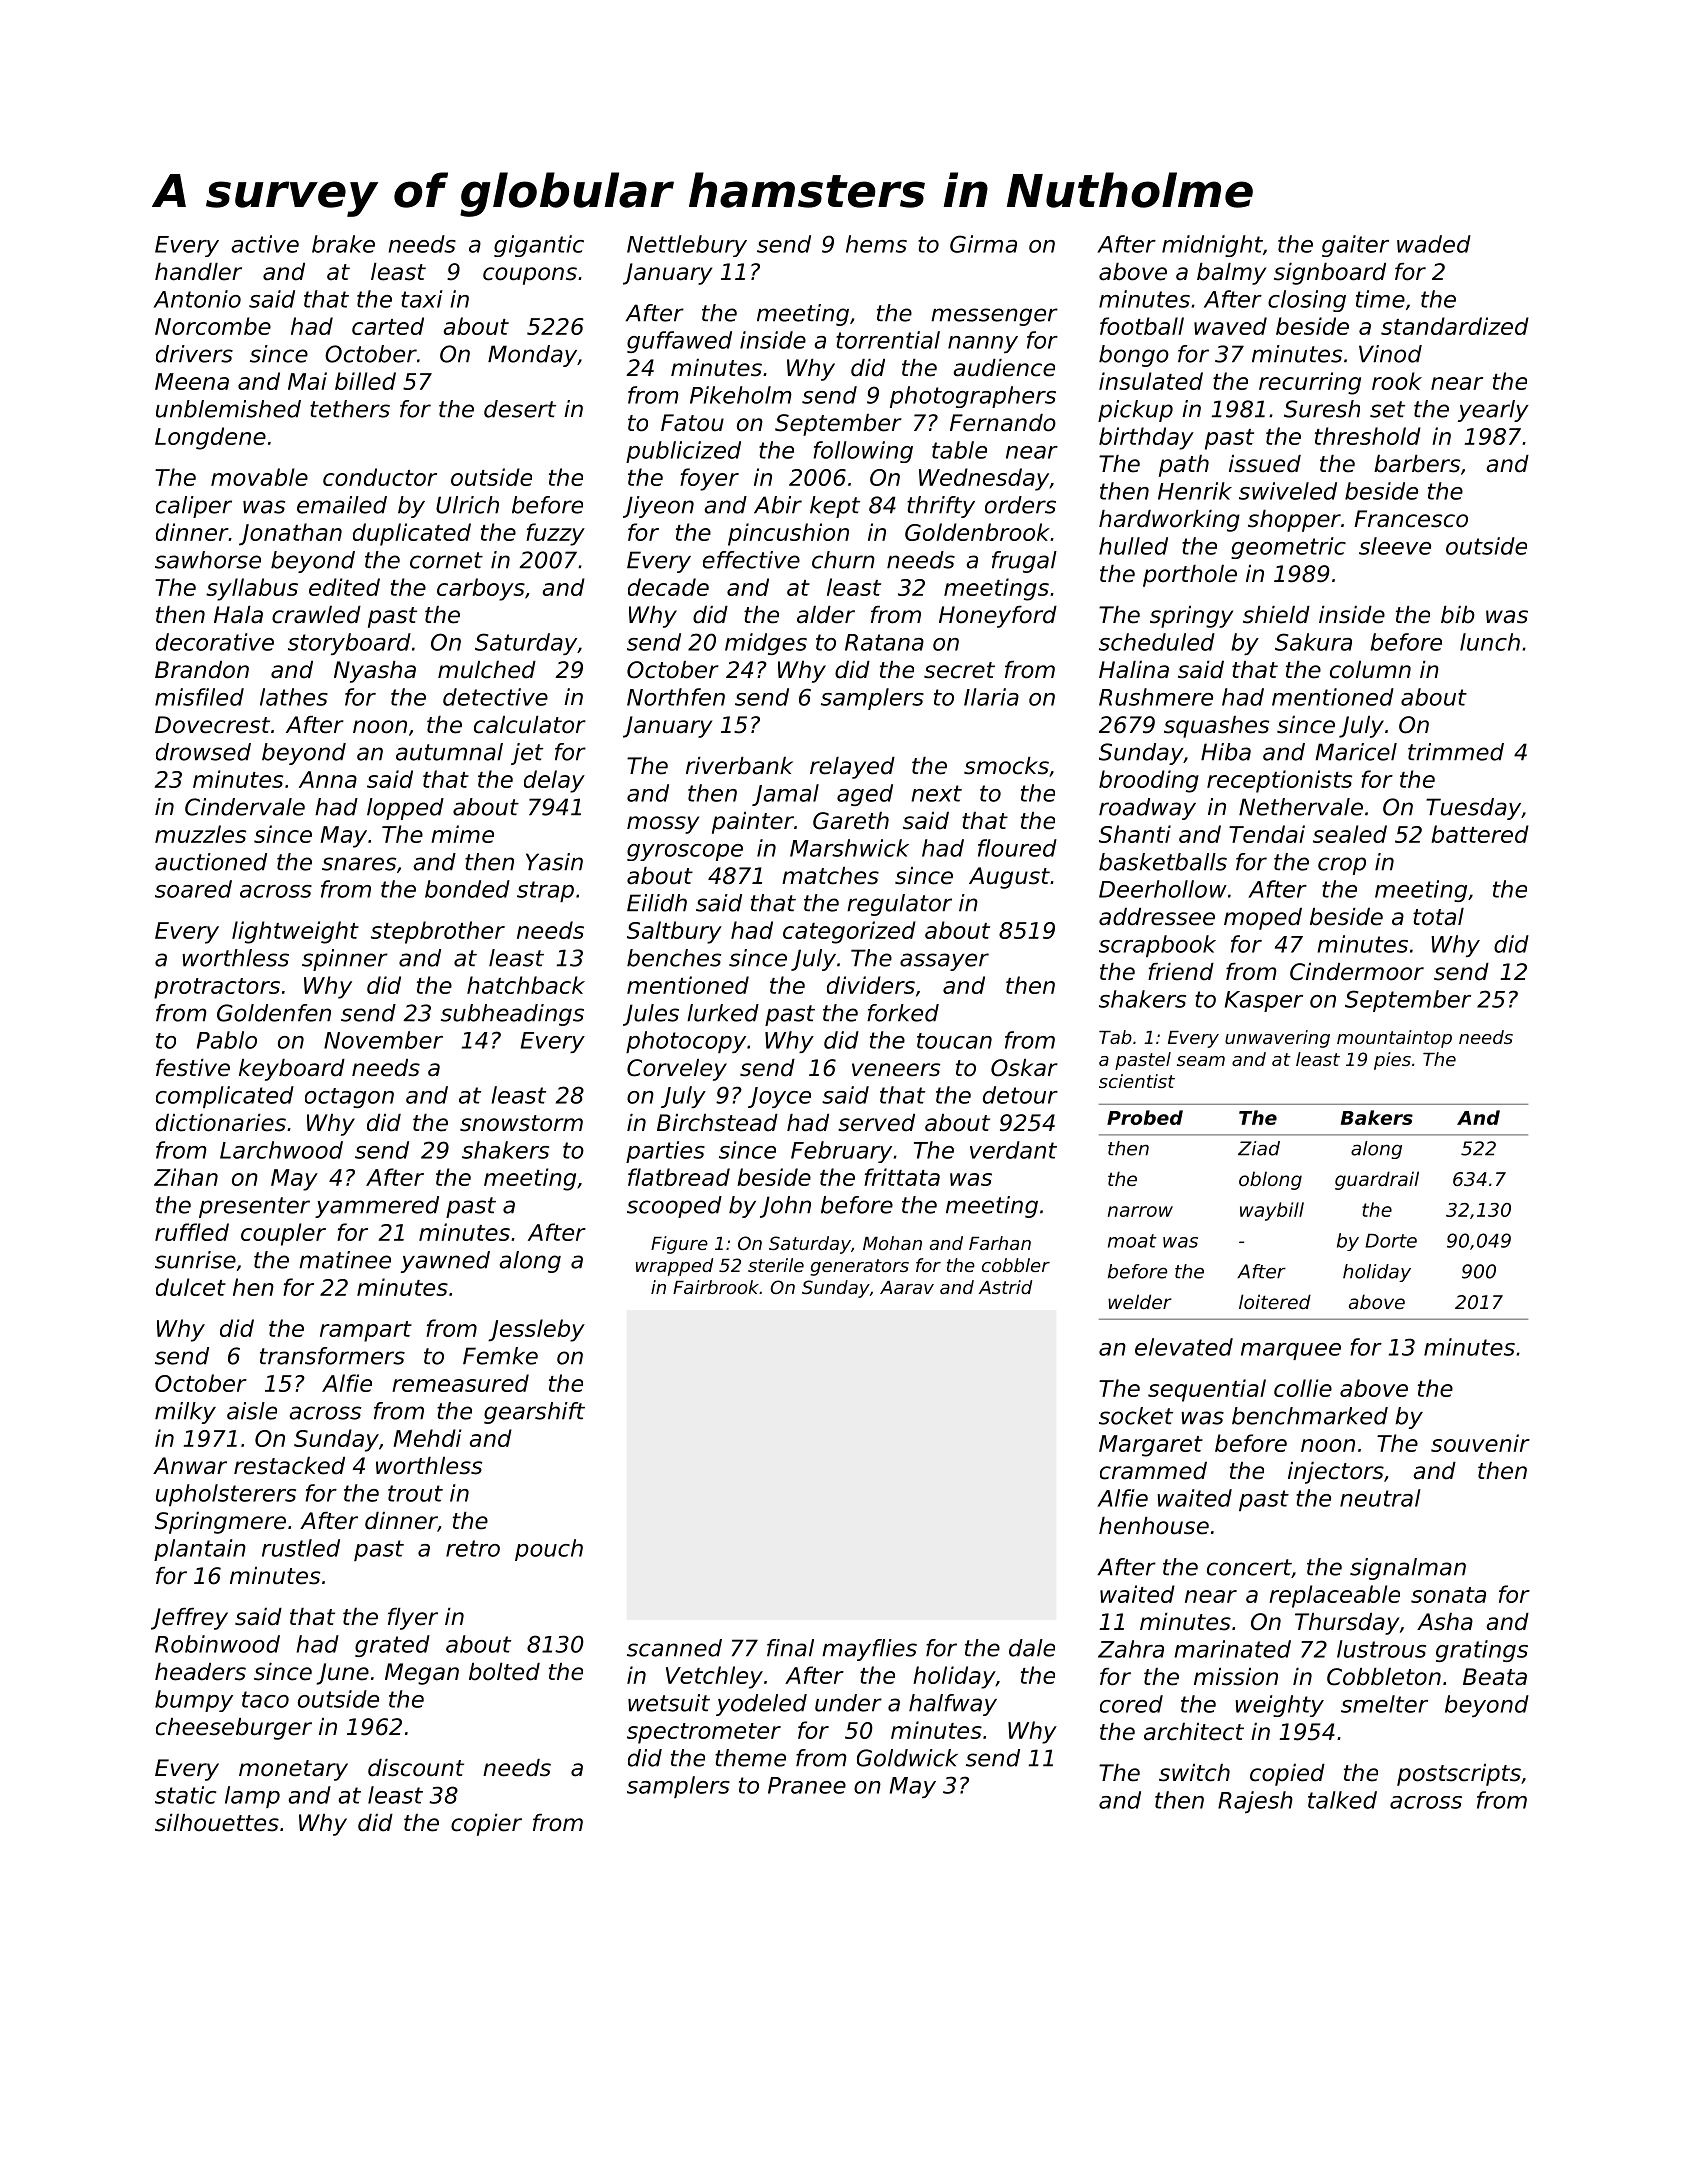 The width and height of the document is (1683, 2178). I want to click on handler, so click(198, 272).
